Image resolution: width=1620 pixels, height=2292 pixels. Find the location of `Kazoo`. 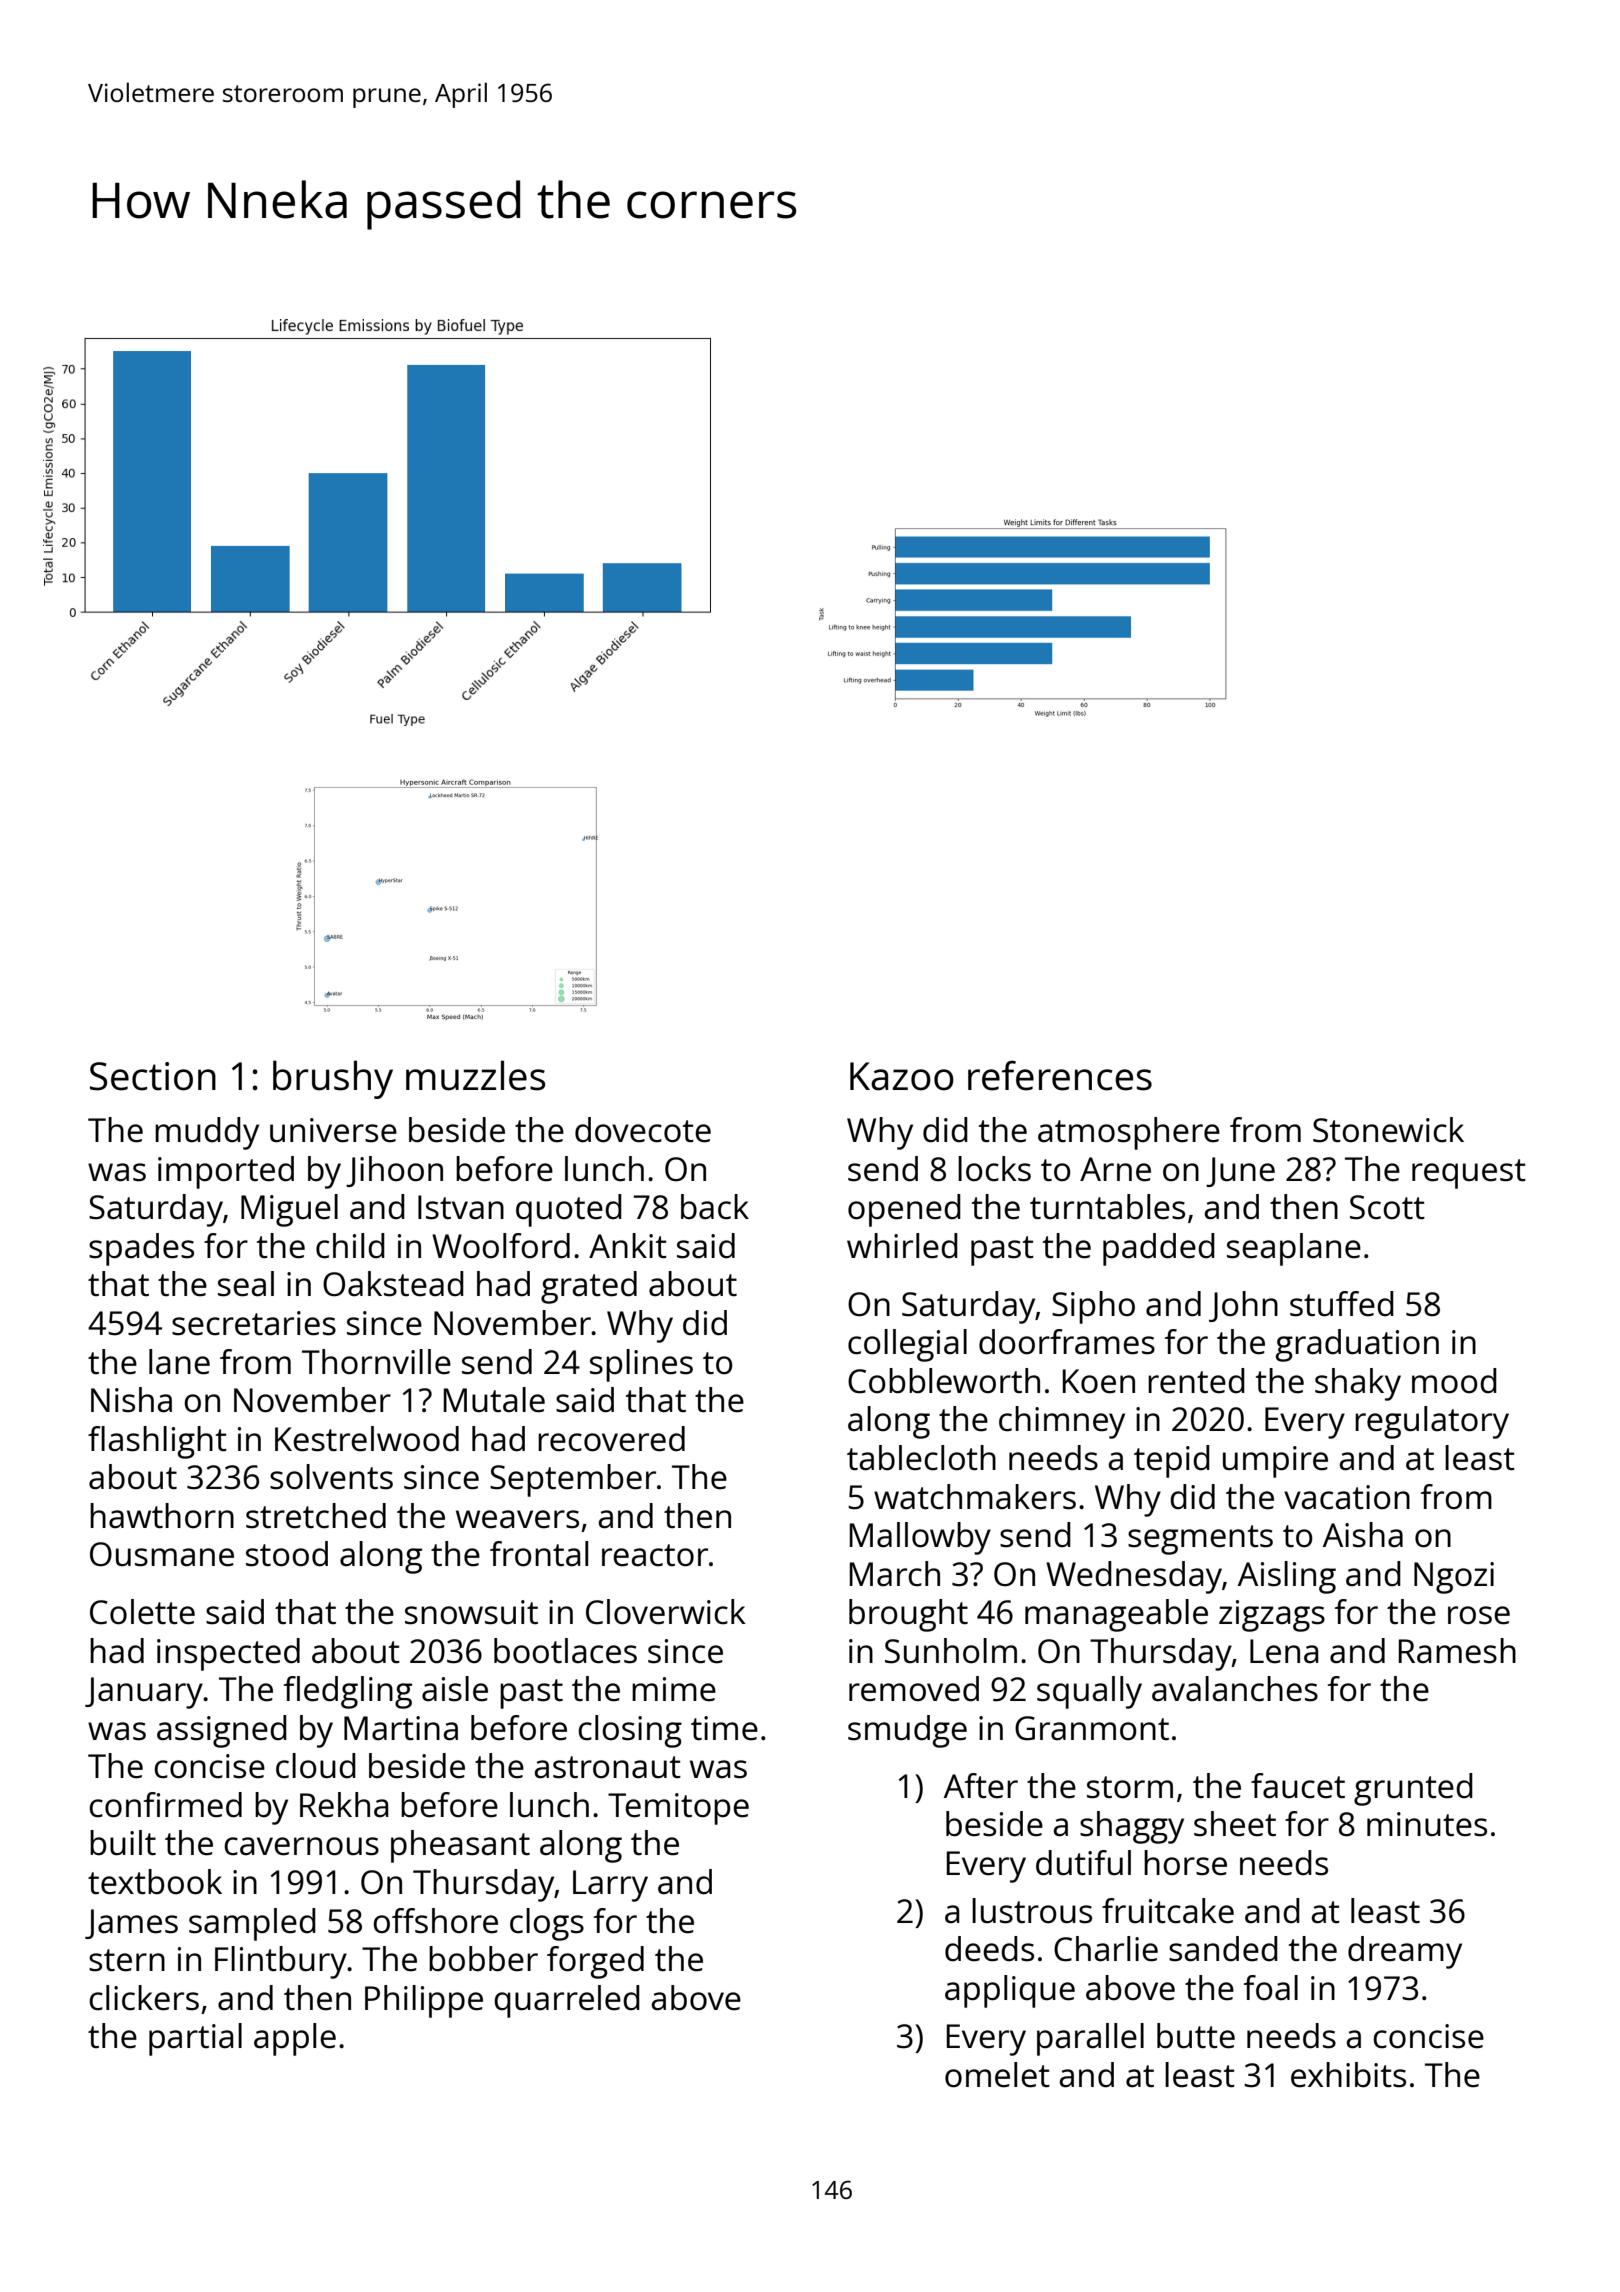

Kazoo is located at coordinates (902, 1076).
